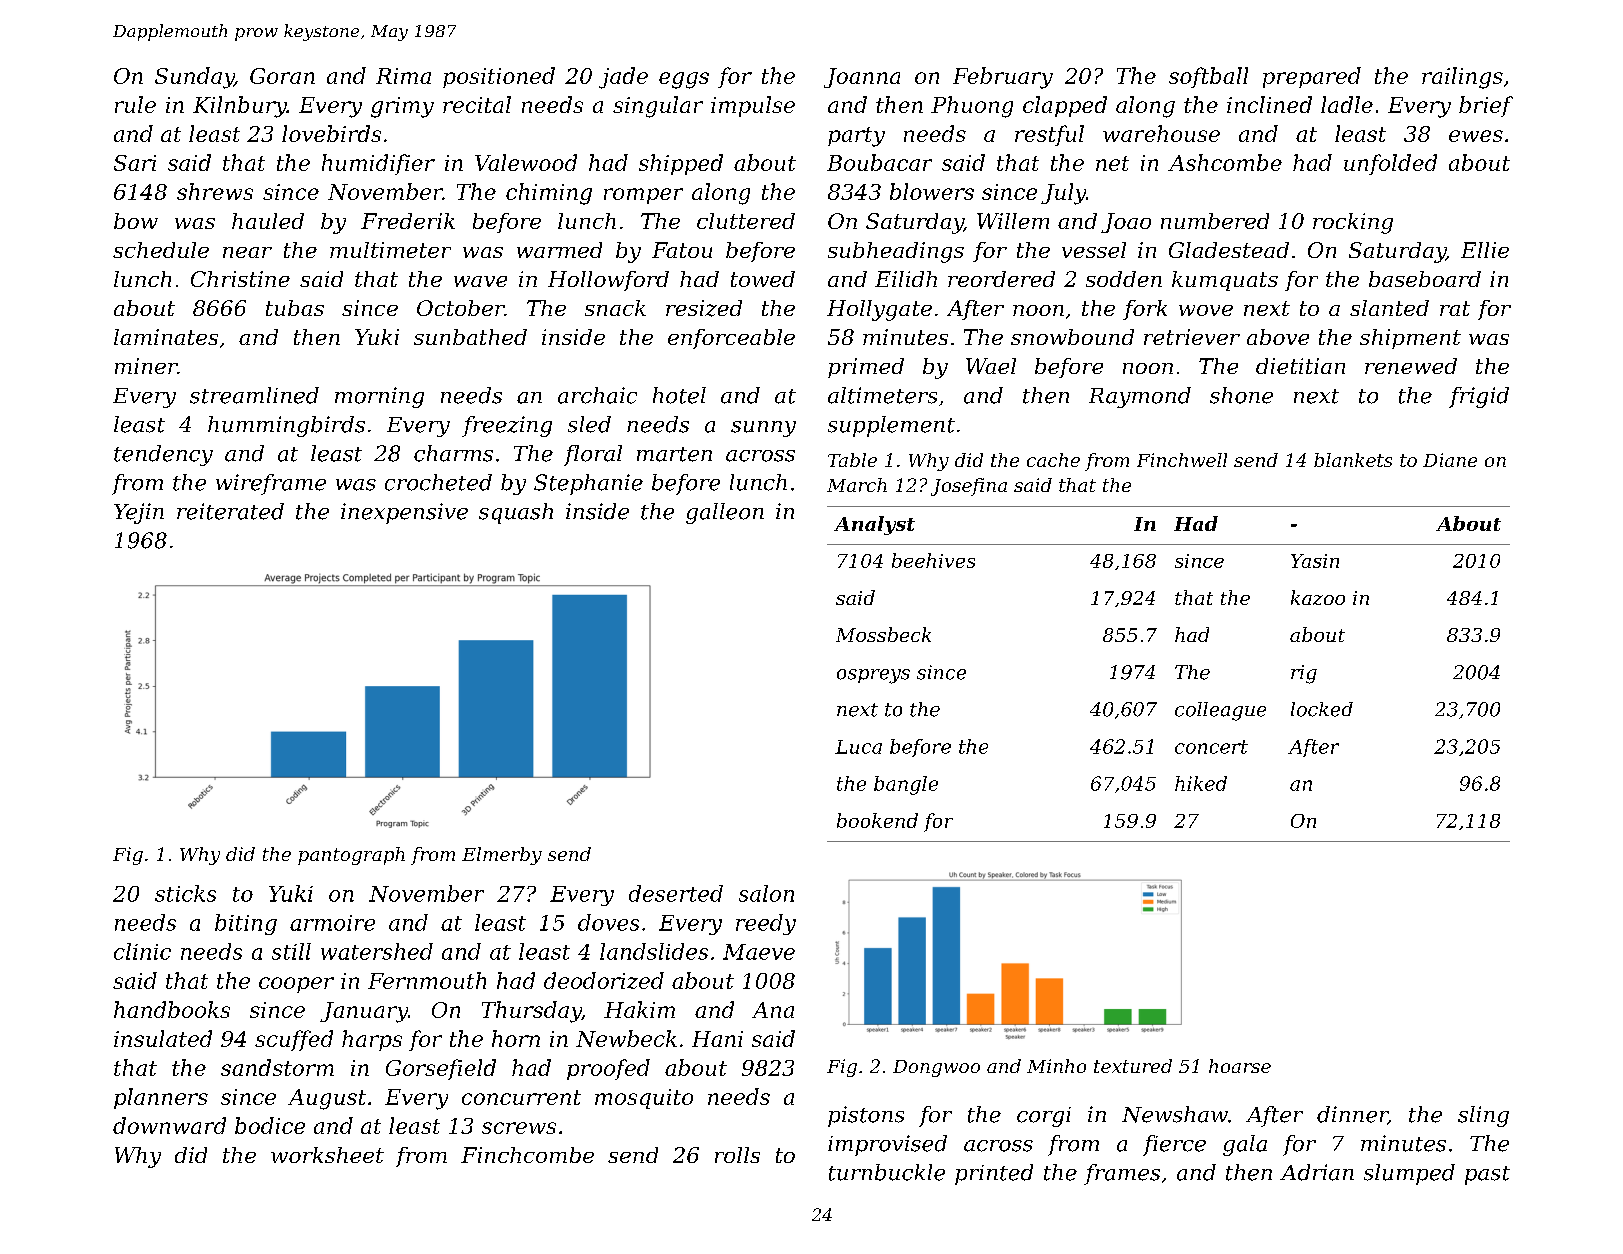 Image resolution: width=1623 pixels, height=1254 pixels. I want to click on worksheet, so click(327, 1155).
